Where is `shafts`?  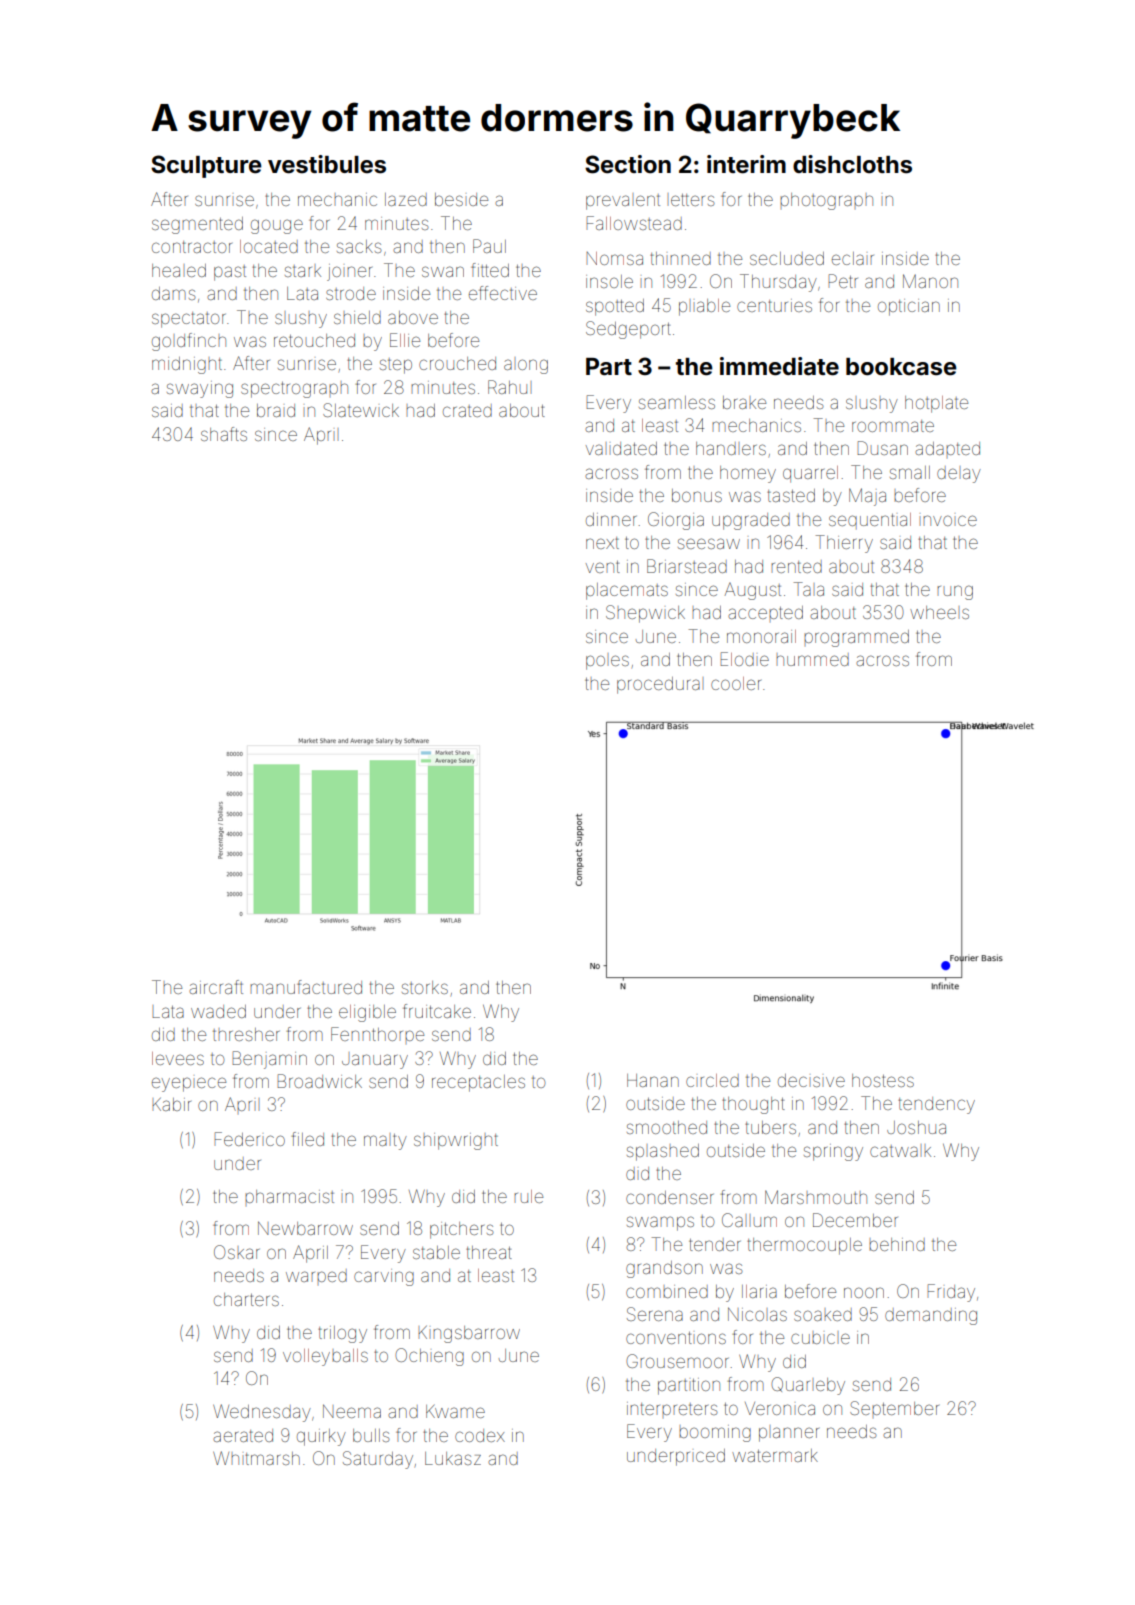
shafts is located at coordinates (224, 434).
